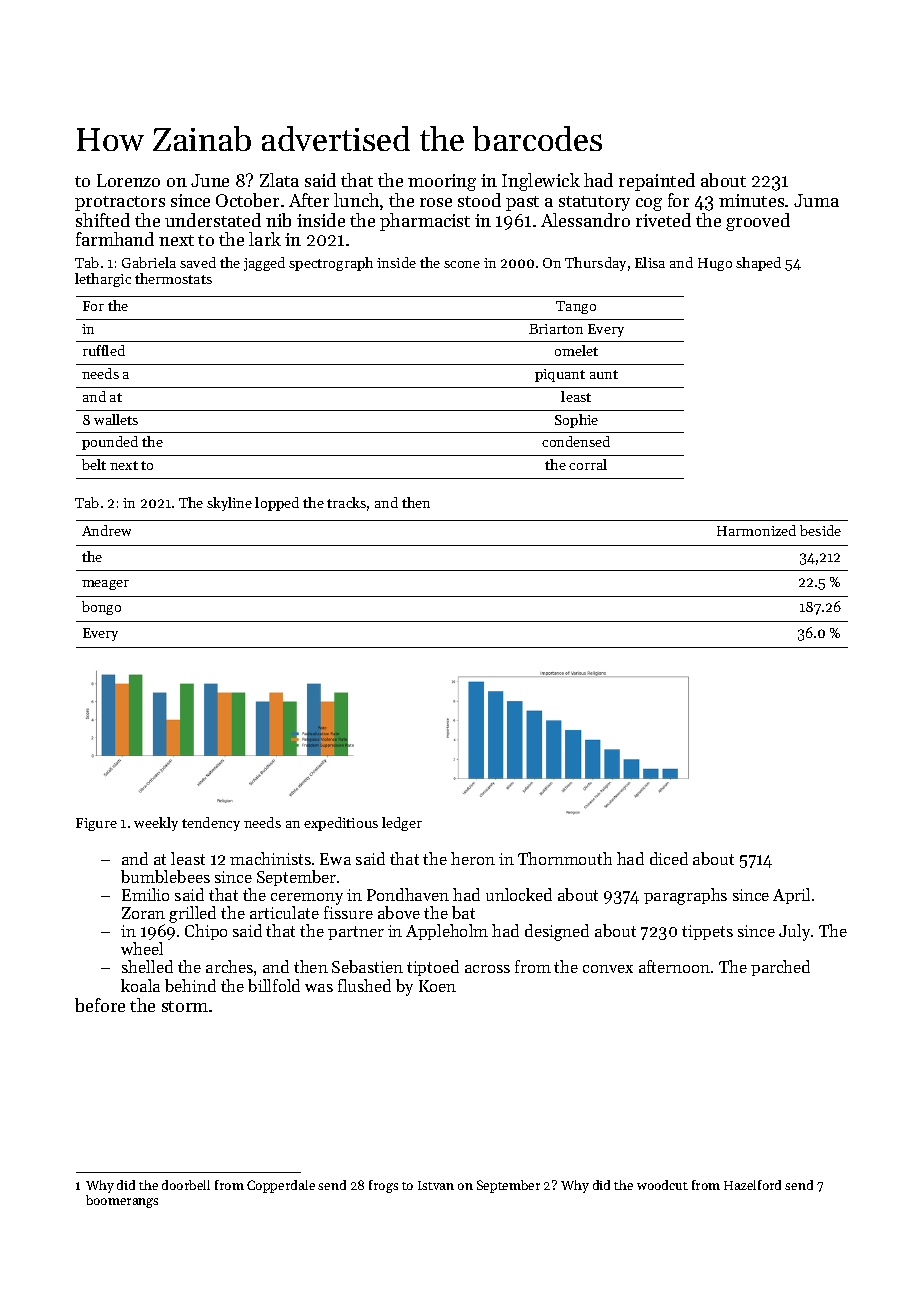 The height and width of the screenshot is (1308, 924). What do you see at coordinates (156, 824) in the screenshot?
I see `weekly` at bounding box center [156, 824].
